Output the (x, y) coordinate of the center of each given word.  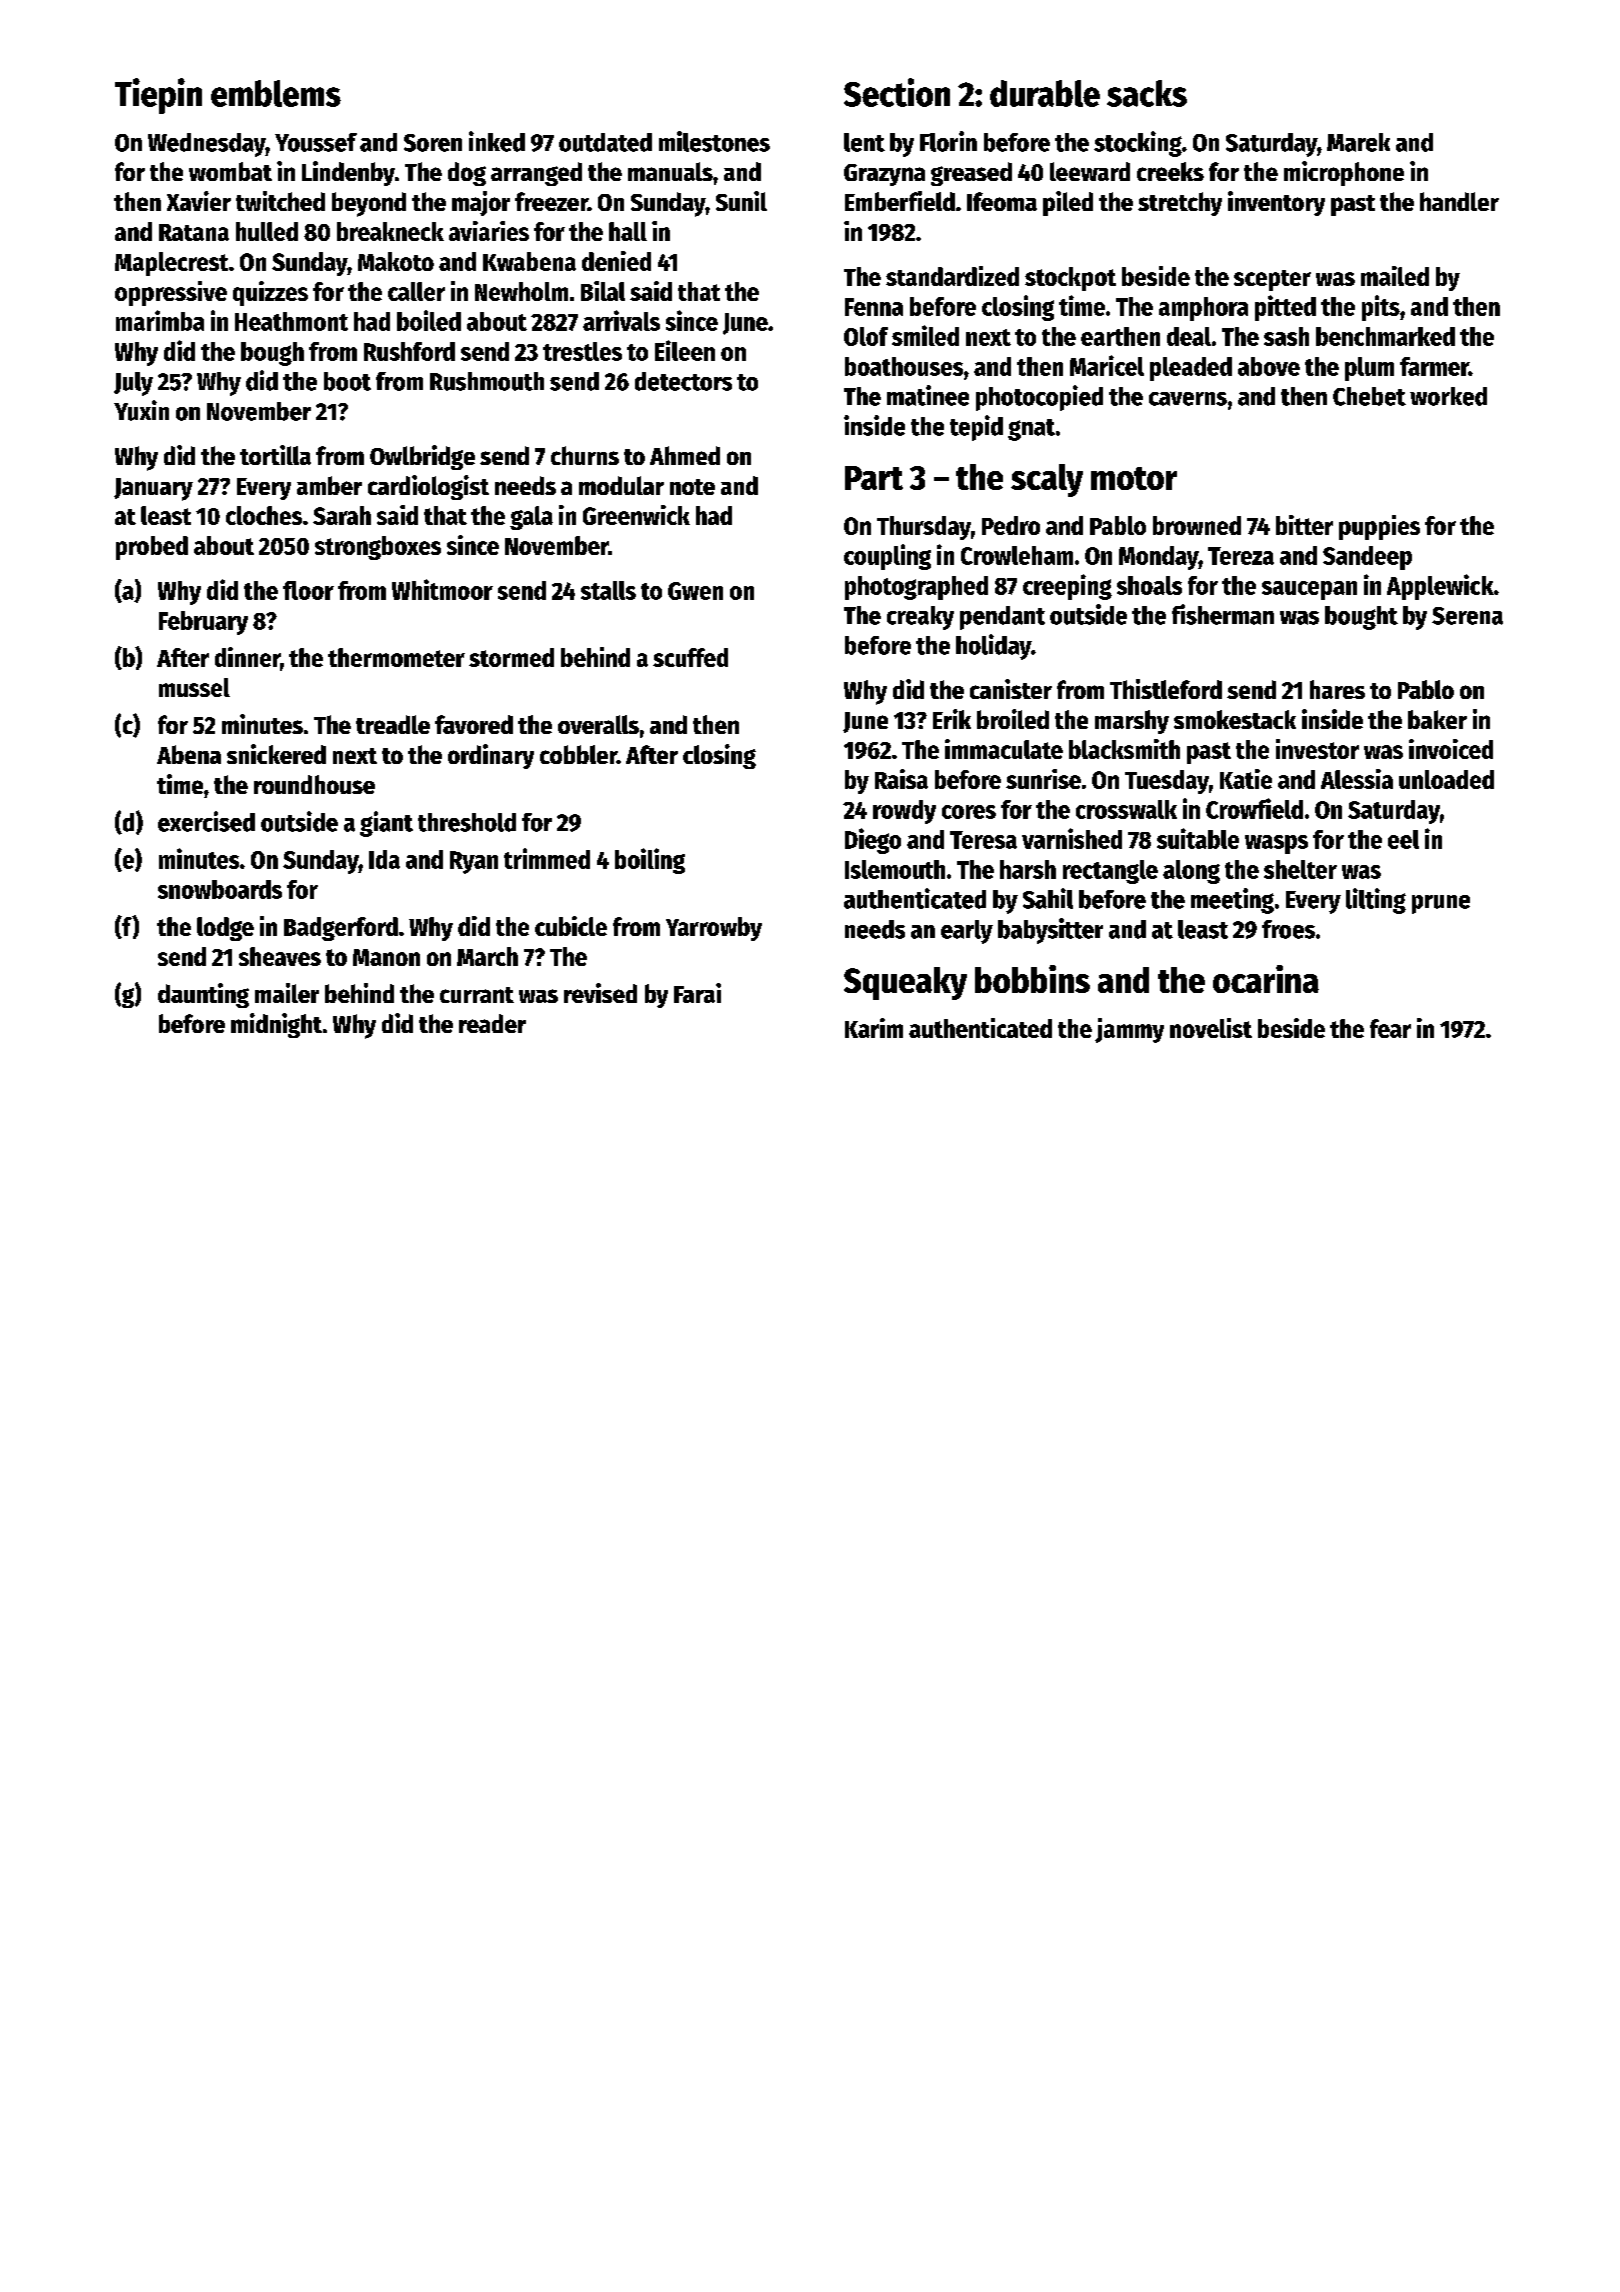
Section (897, 92)
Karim (874, 1028)
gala (531, 518)
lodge (225, 929)
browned (1197, 525)
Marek (1358, 142)
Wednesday (207, 145)
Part (874, 478)
